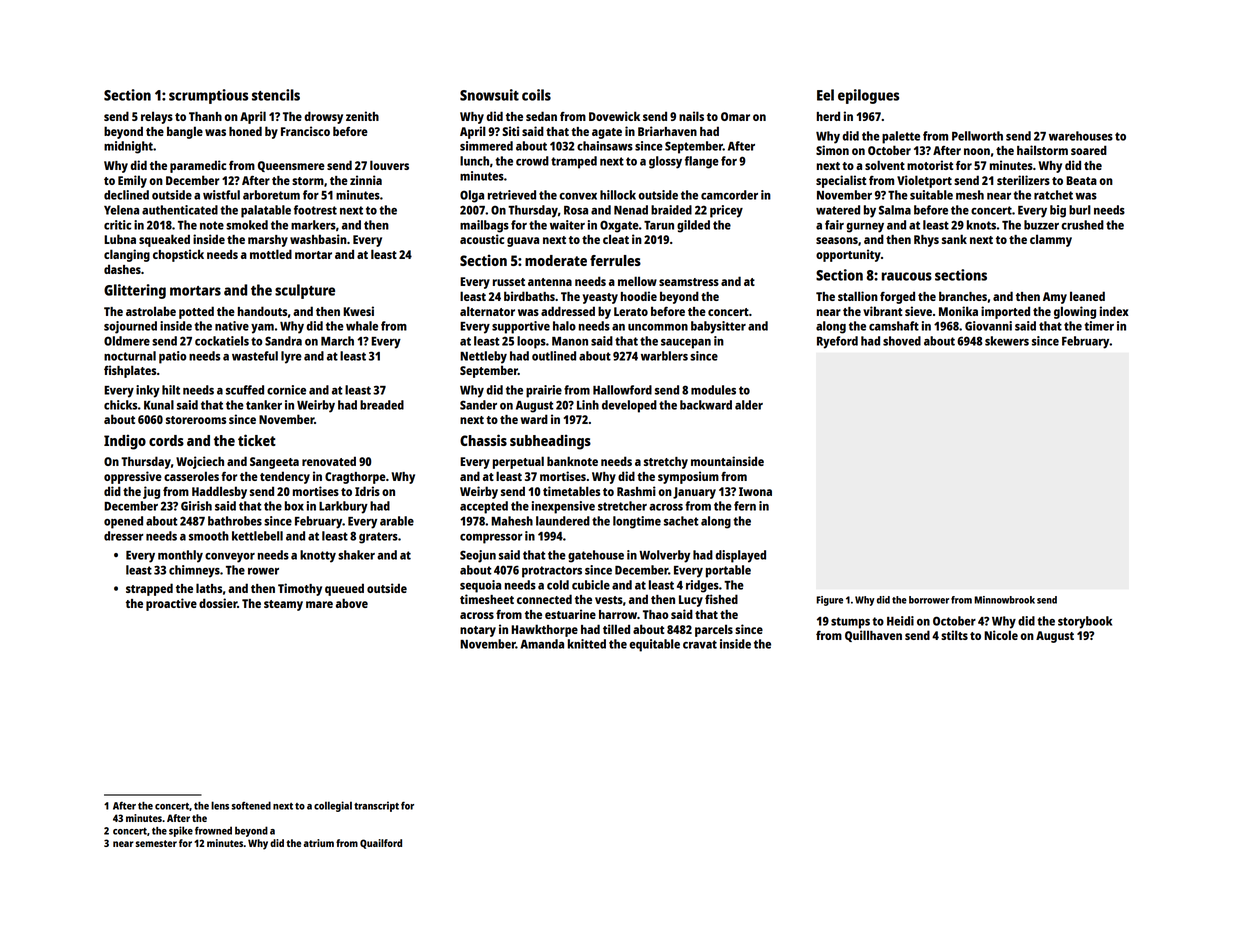  What do you see at coordinates (323, 117) in the screenshot?
I see `drowsy` at bounding box center [323, 117].
